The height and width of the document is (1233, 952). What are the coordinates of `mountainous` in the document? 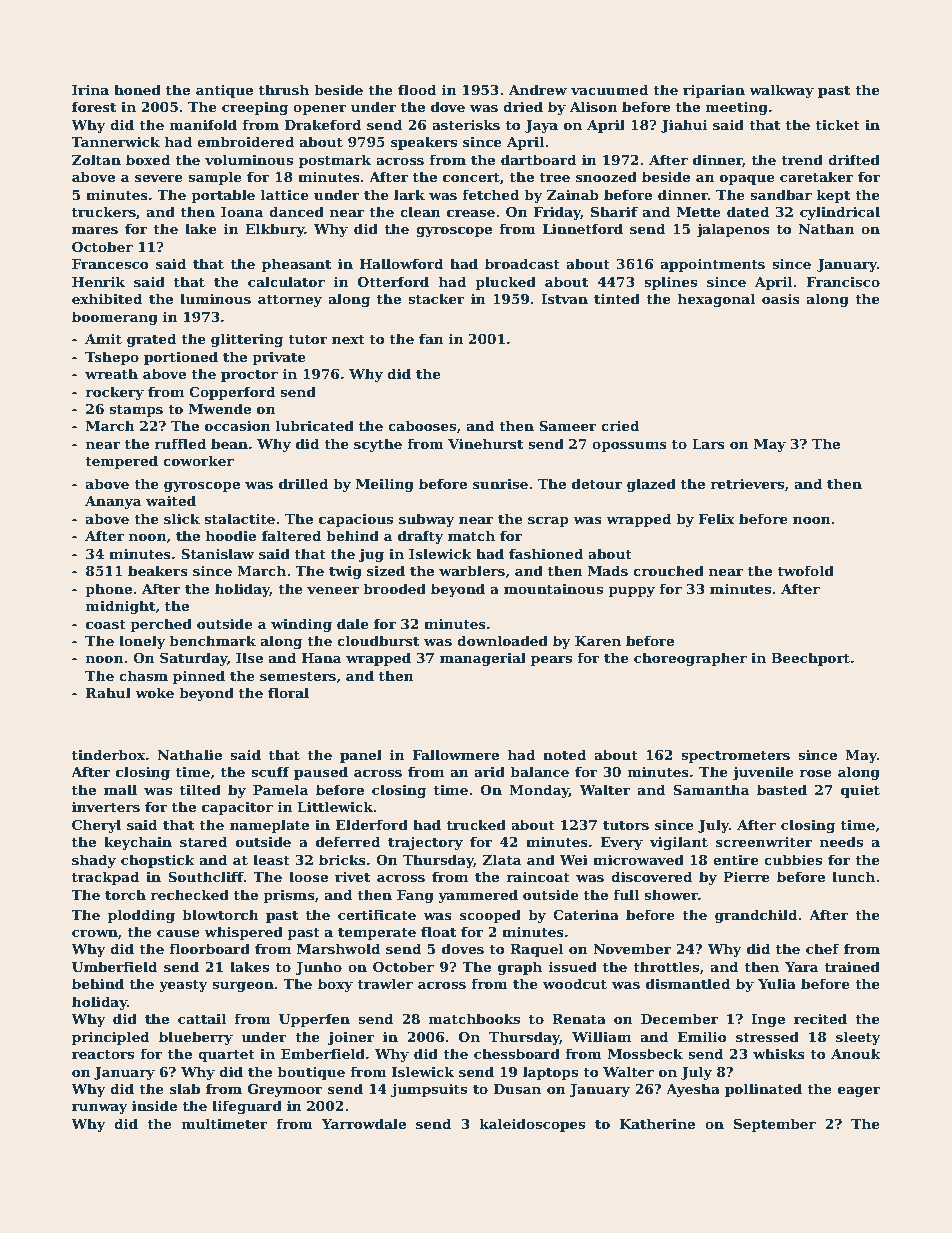 It's located at (553, 589).
